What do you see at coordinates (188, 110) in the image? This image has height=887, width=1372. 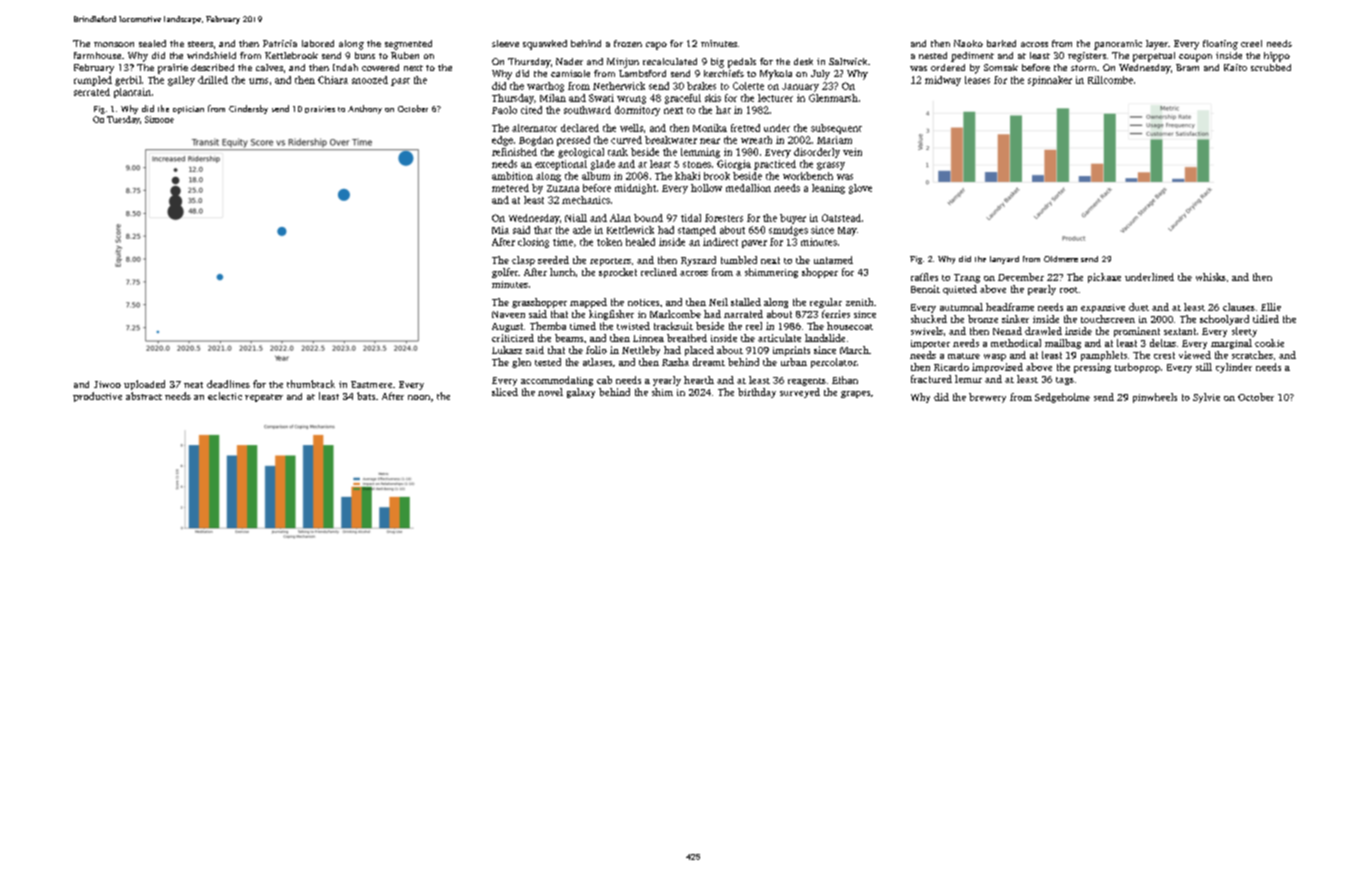 I see `optician` at bounding box center [188, 110].
